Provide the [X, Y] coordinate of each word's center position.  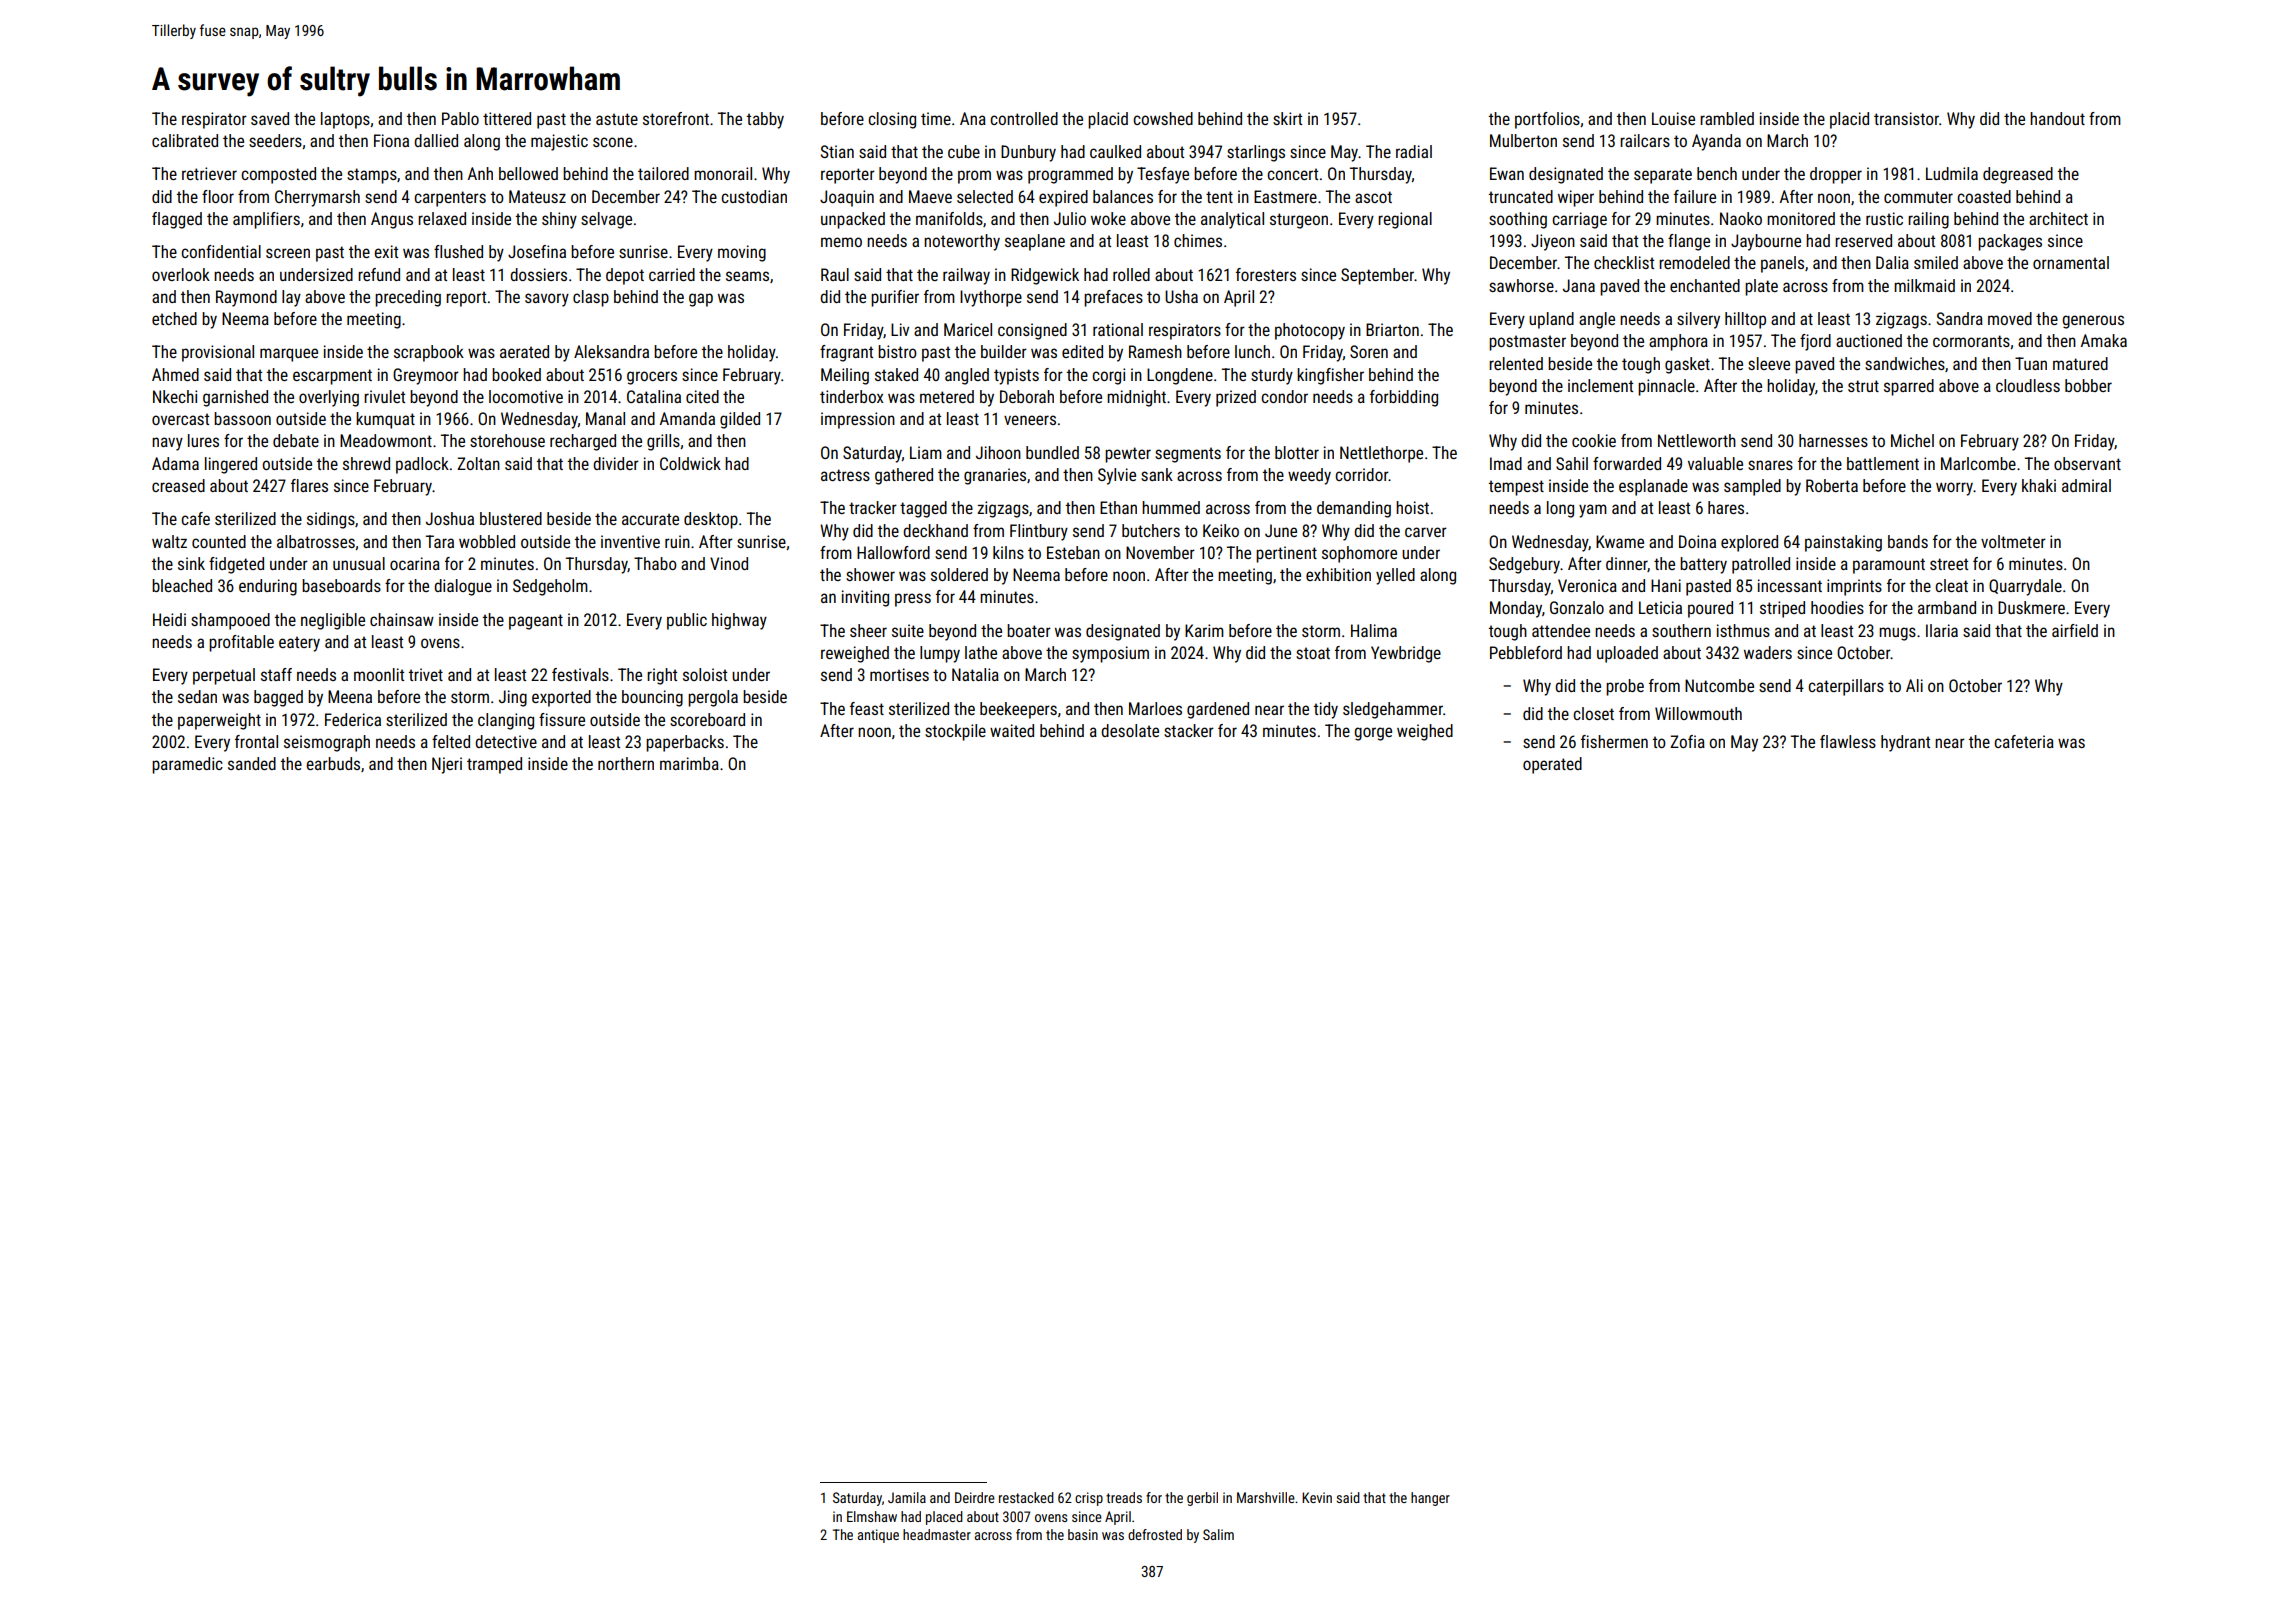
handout [2057, 118]
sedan [197, 696]
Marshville [1266, 1497]
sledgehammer [1393, 710]
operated [1552, 765]
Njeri [447, 765]
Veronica [1587, 585]
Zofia [1687, 741]
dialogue [463, 587]
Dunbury [1028, 153]
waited [1012, 730]
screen [288, 253]
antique [878, 1536]
